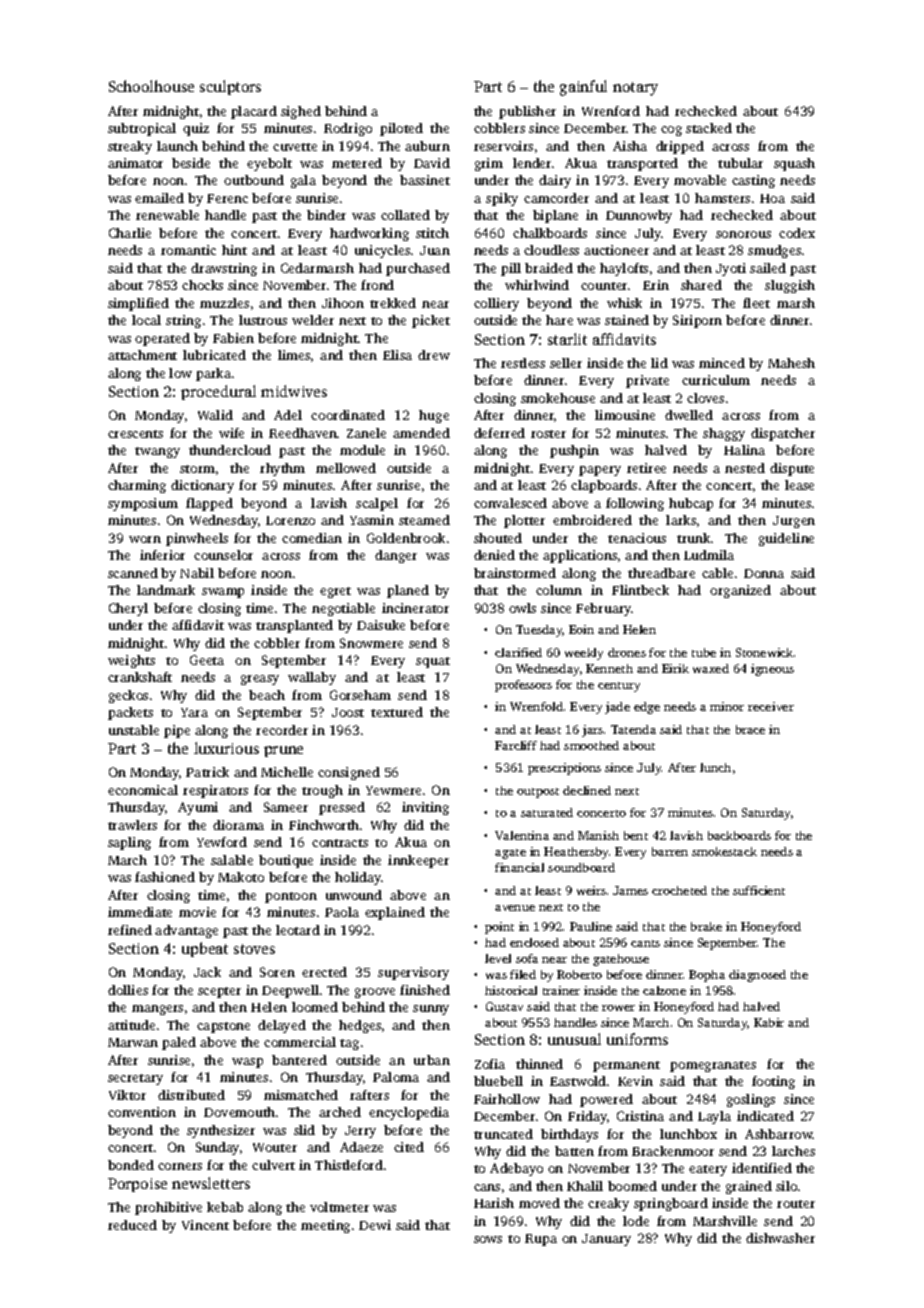  What do you see at coordinates (135, 434) in the screenshot?
I see `crescents` at bounding box center [135, 434].
